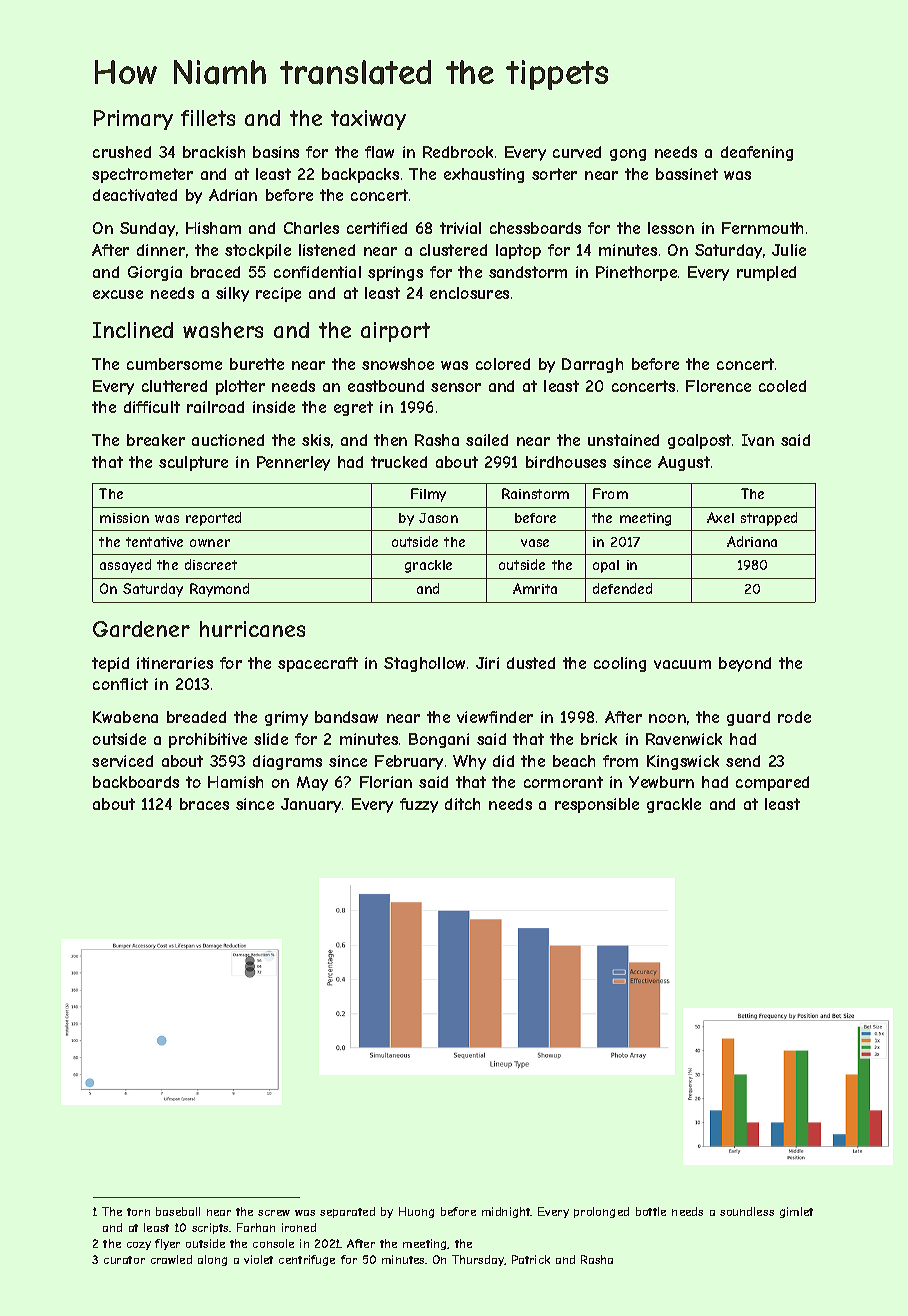  Describe the element at coordinates (747, 1211) in the page. I see `soundless` at that location.
